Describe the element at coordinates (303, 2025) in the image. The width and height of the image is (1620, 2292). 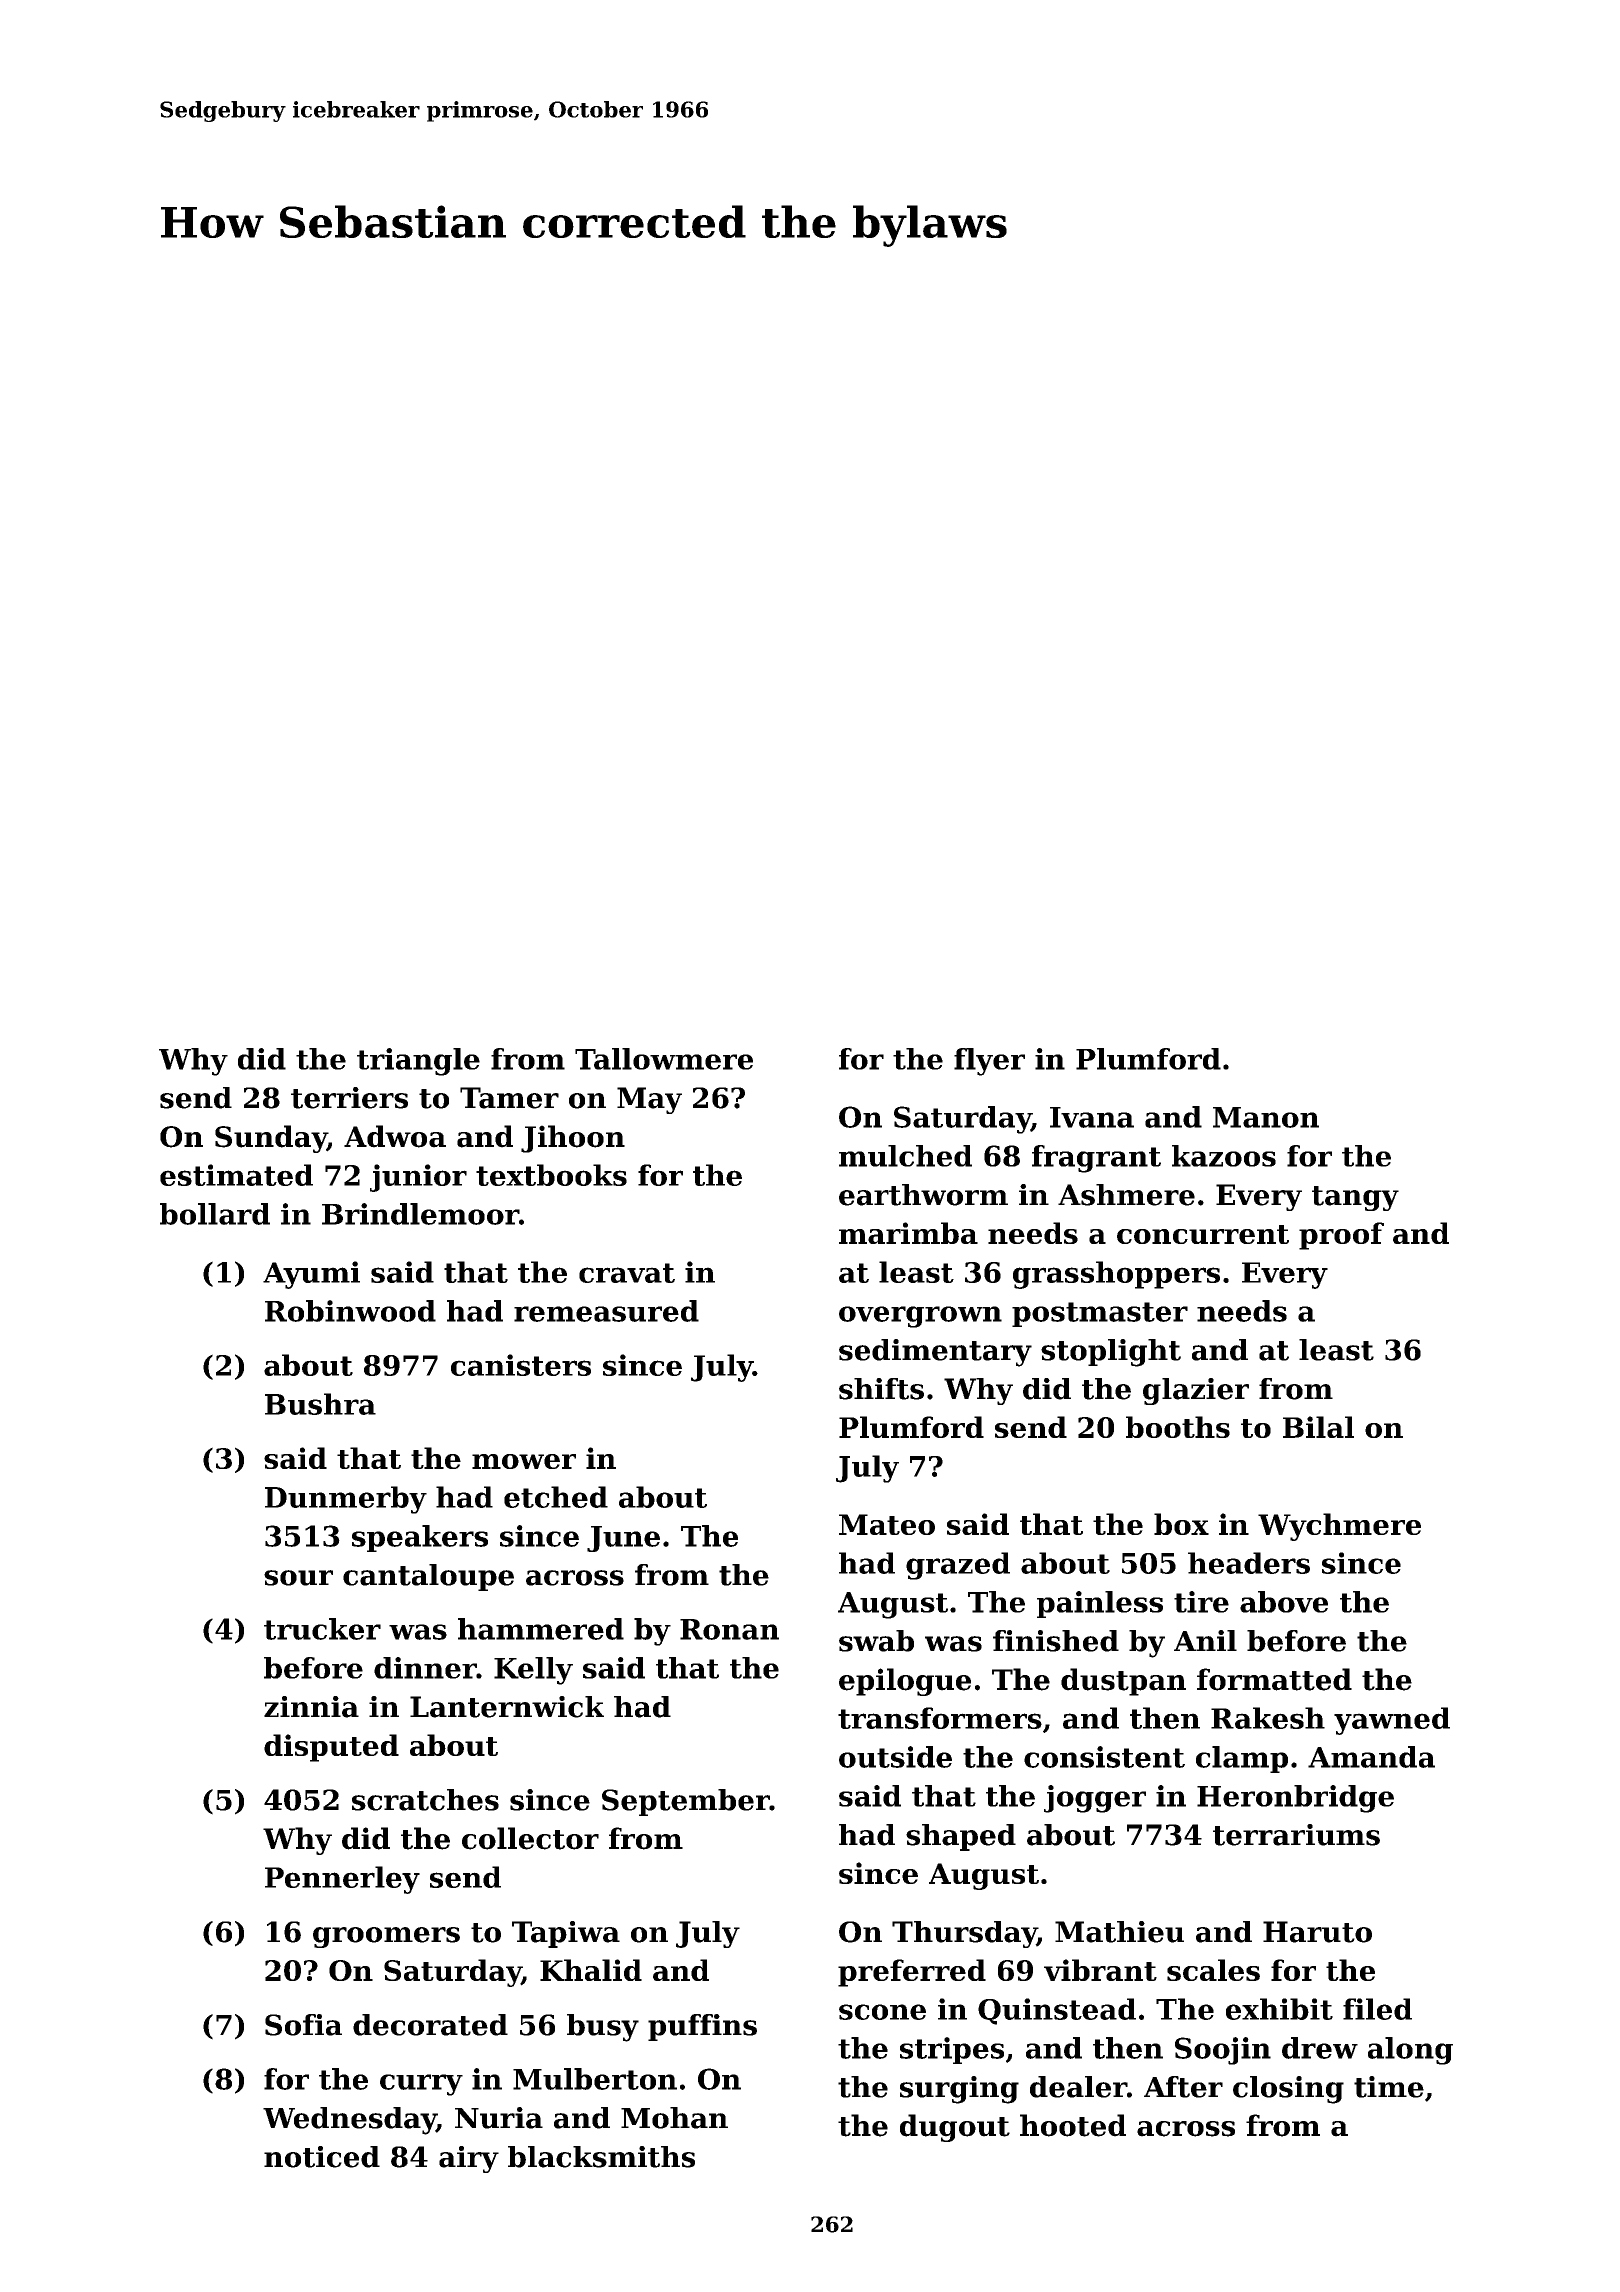
I see `Sofia` at that location.
